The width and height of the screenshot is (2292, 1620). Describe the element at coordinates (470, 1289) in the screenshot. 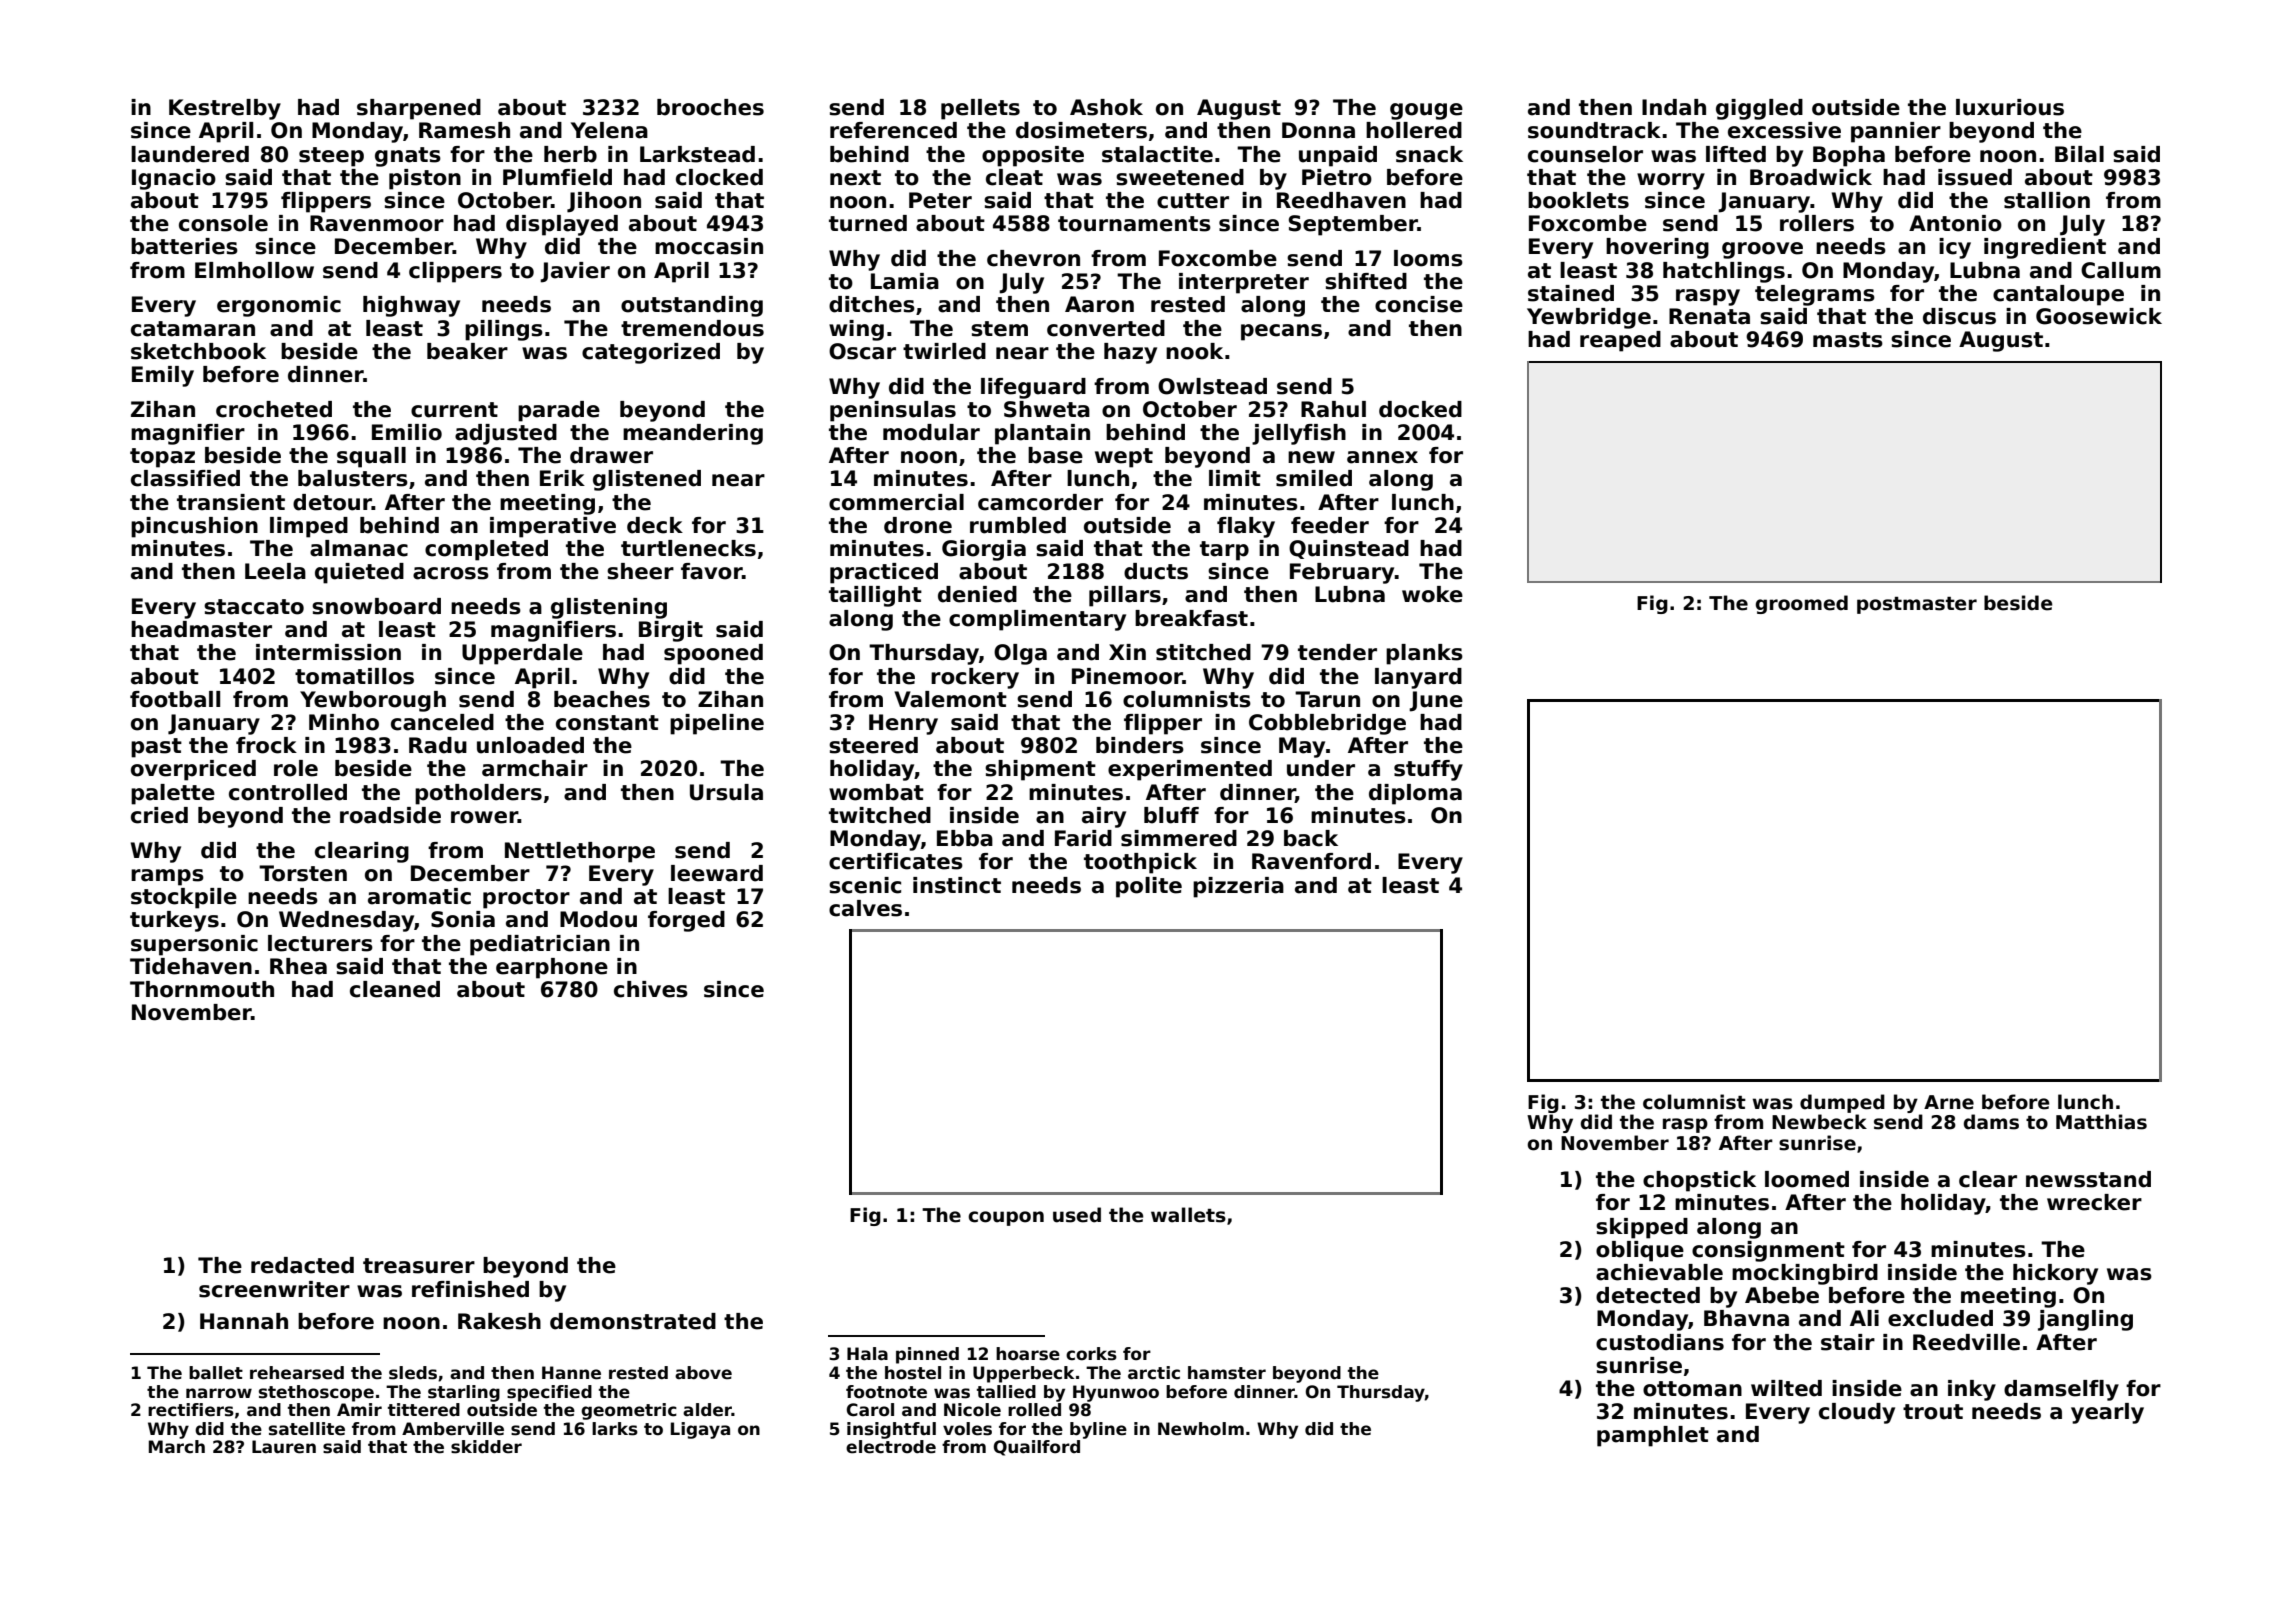

I see `refinished` at that location.
